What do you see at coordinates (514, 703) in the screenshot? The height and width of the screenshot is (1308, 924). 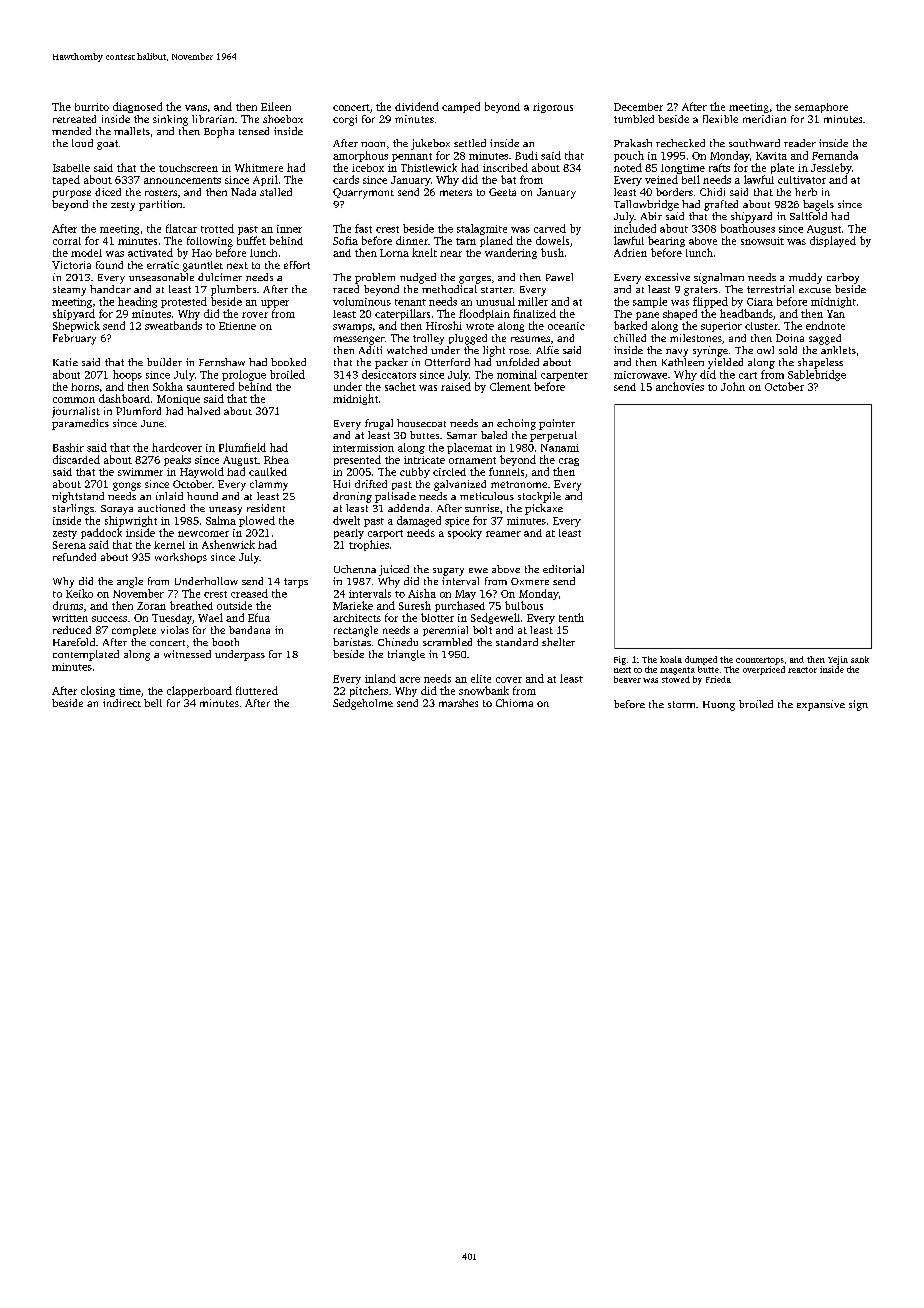 I see `Chioma` at bounding box center [514, 703].
